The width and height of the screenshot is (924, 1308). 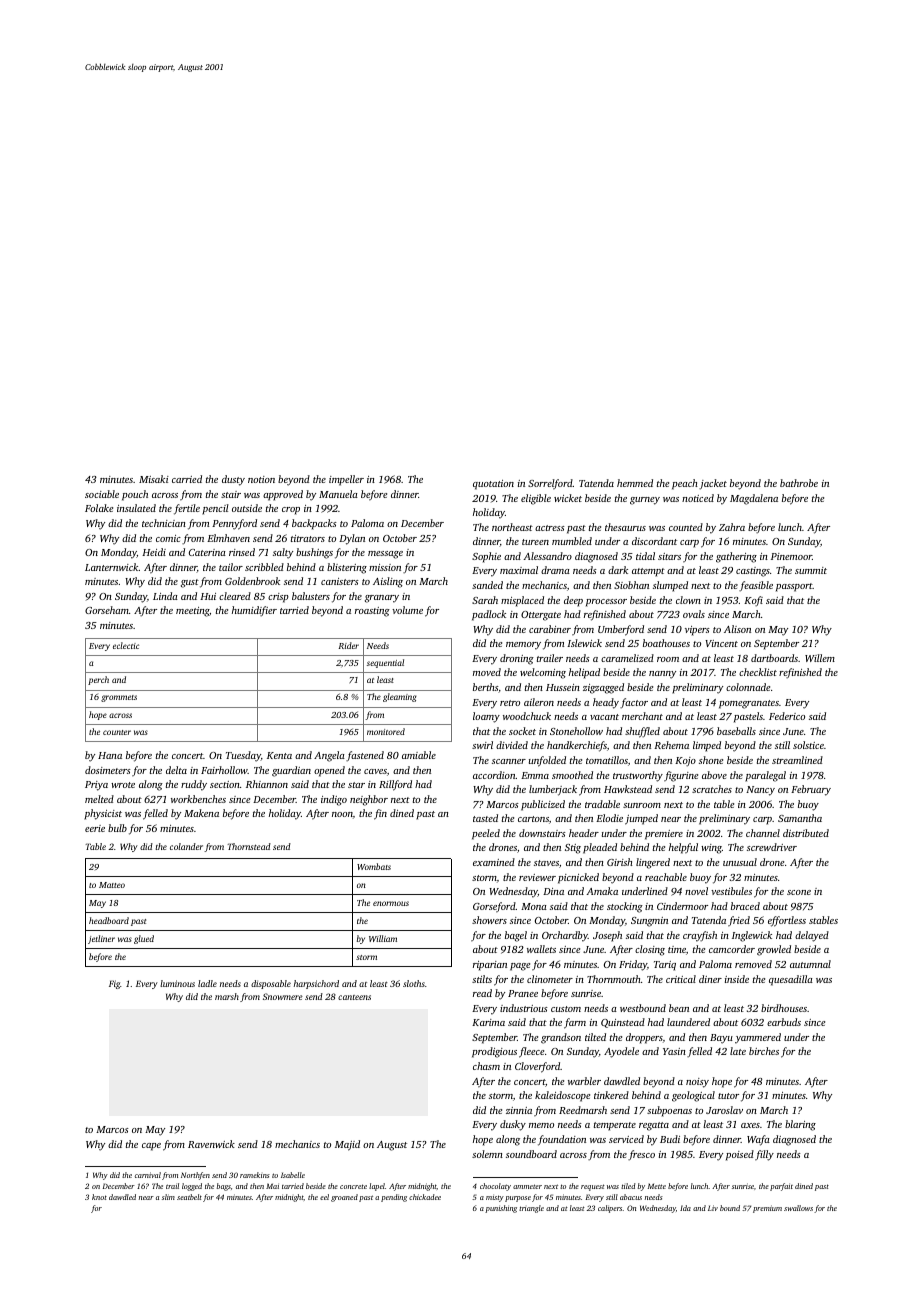 What do you see at coordinates (713, 1208) in the screenshot?
I see `Liv` at bounding box center [713, 1208].
